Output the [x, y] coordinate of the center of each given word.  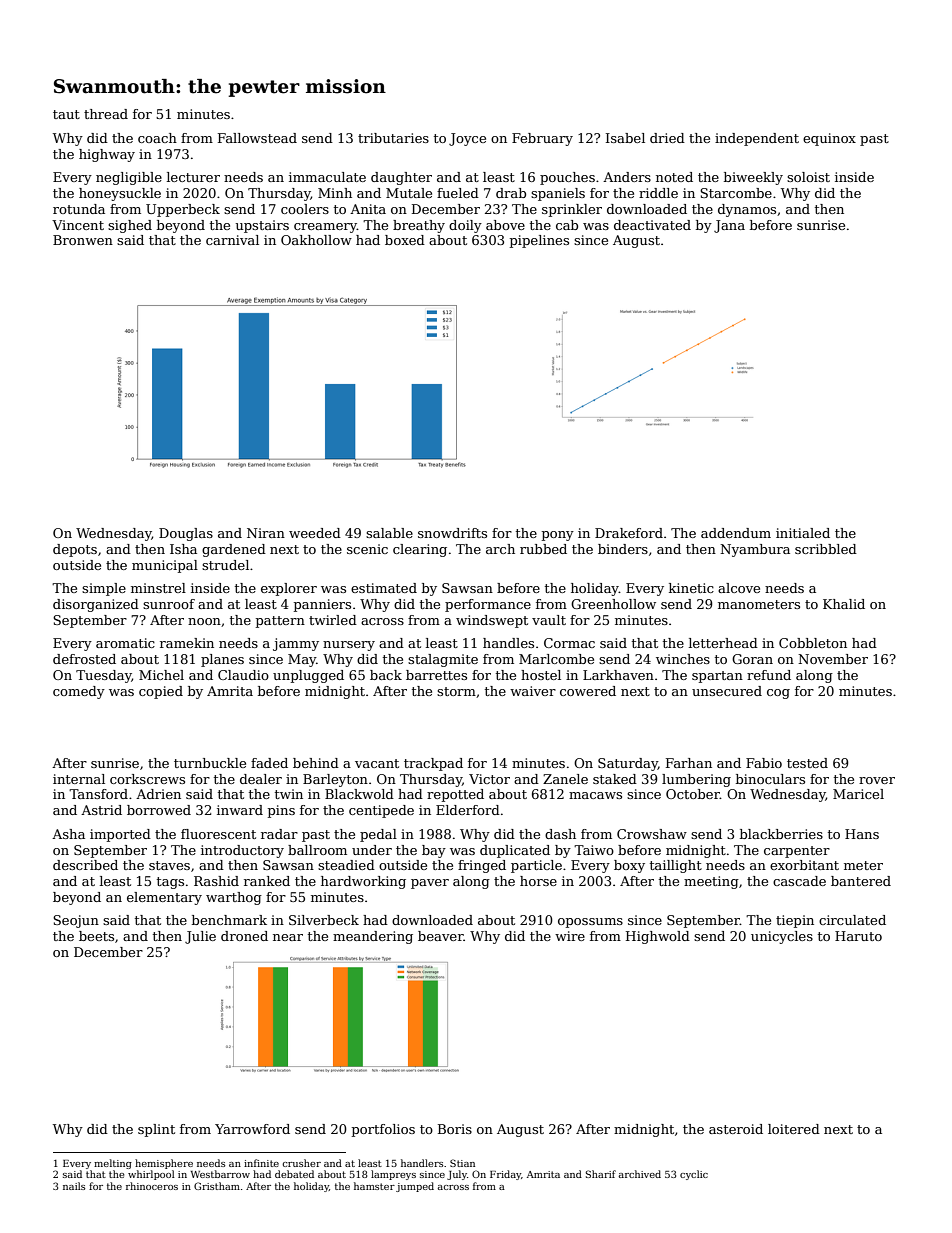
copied [161, 692]
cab [567, 225]
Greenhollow [613, 604]
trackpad [433, 764]
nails [74, 1186]
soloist [808, 177]
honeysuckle [120, 194]
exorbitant [804, 865]
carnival [232, 240]
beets [96, 936]
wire [570, 936]
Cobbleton [813, 643]
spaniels [558, 194]
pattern [280, 622]
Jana [729, 226]
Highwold [658, 937]
